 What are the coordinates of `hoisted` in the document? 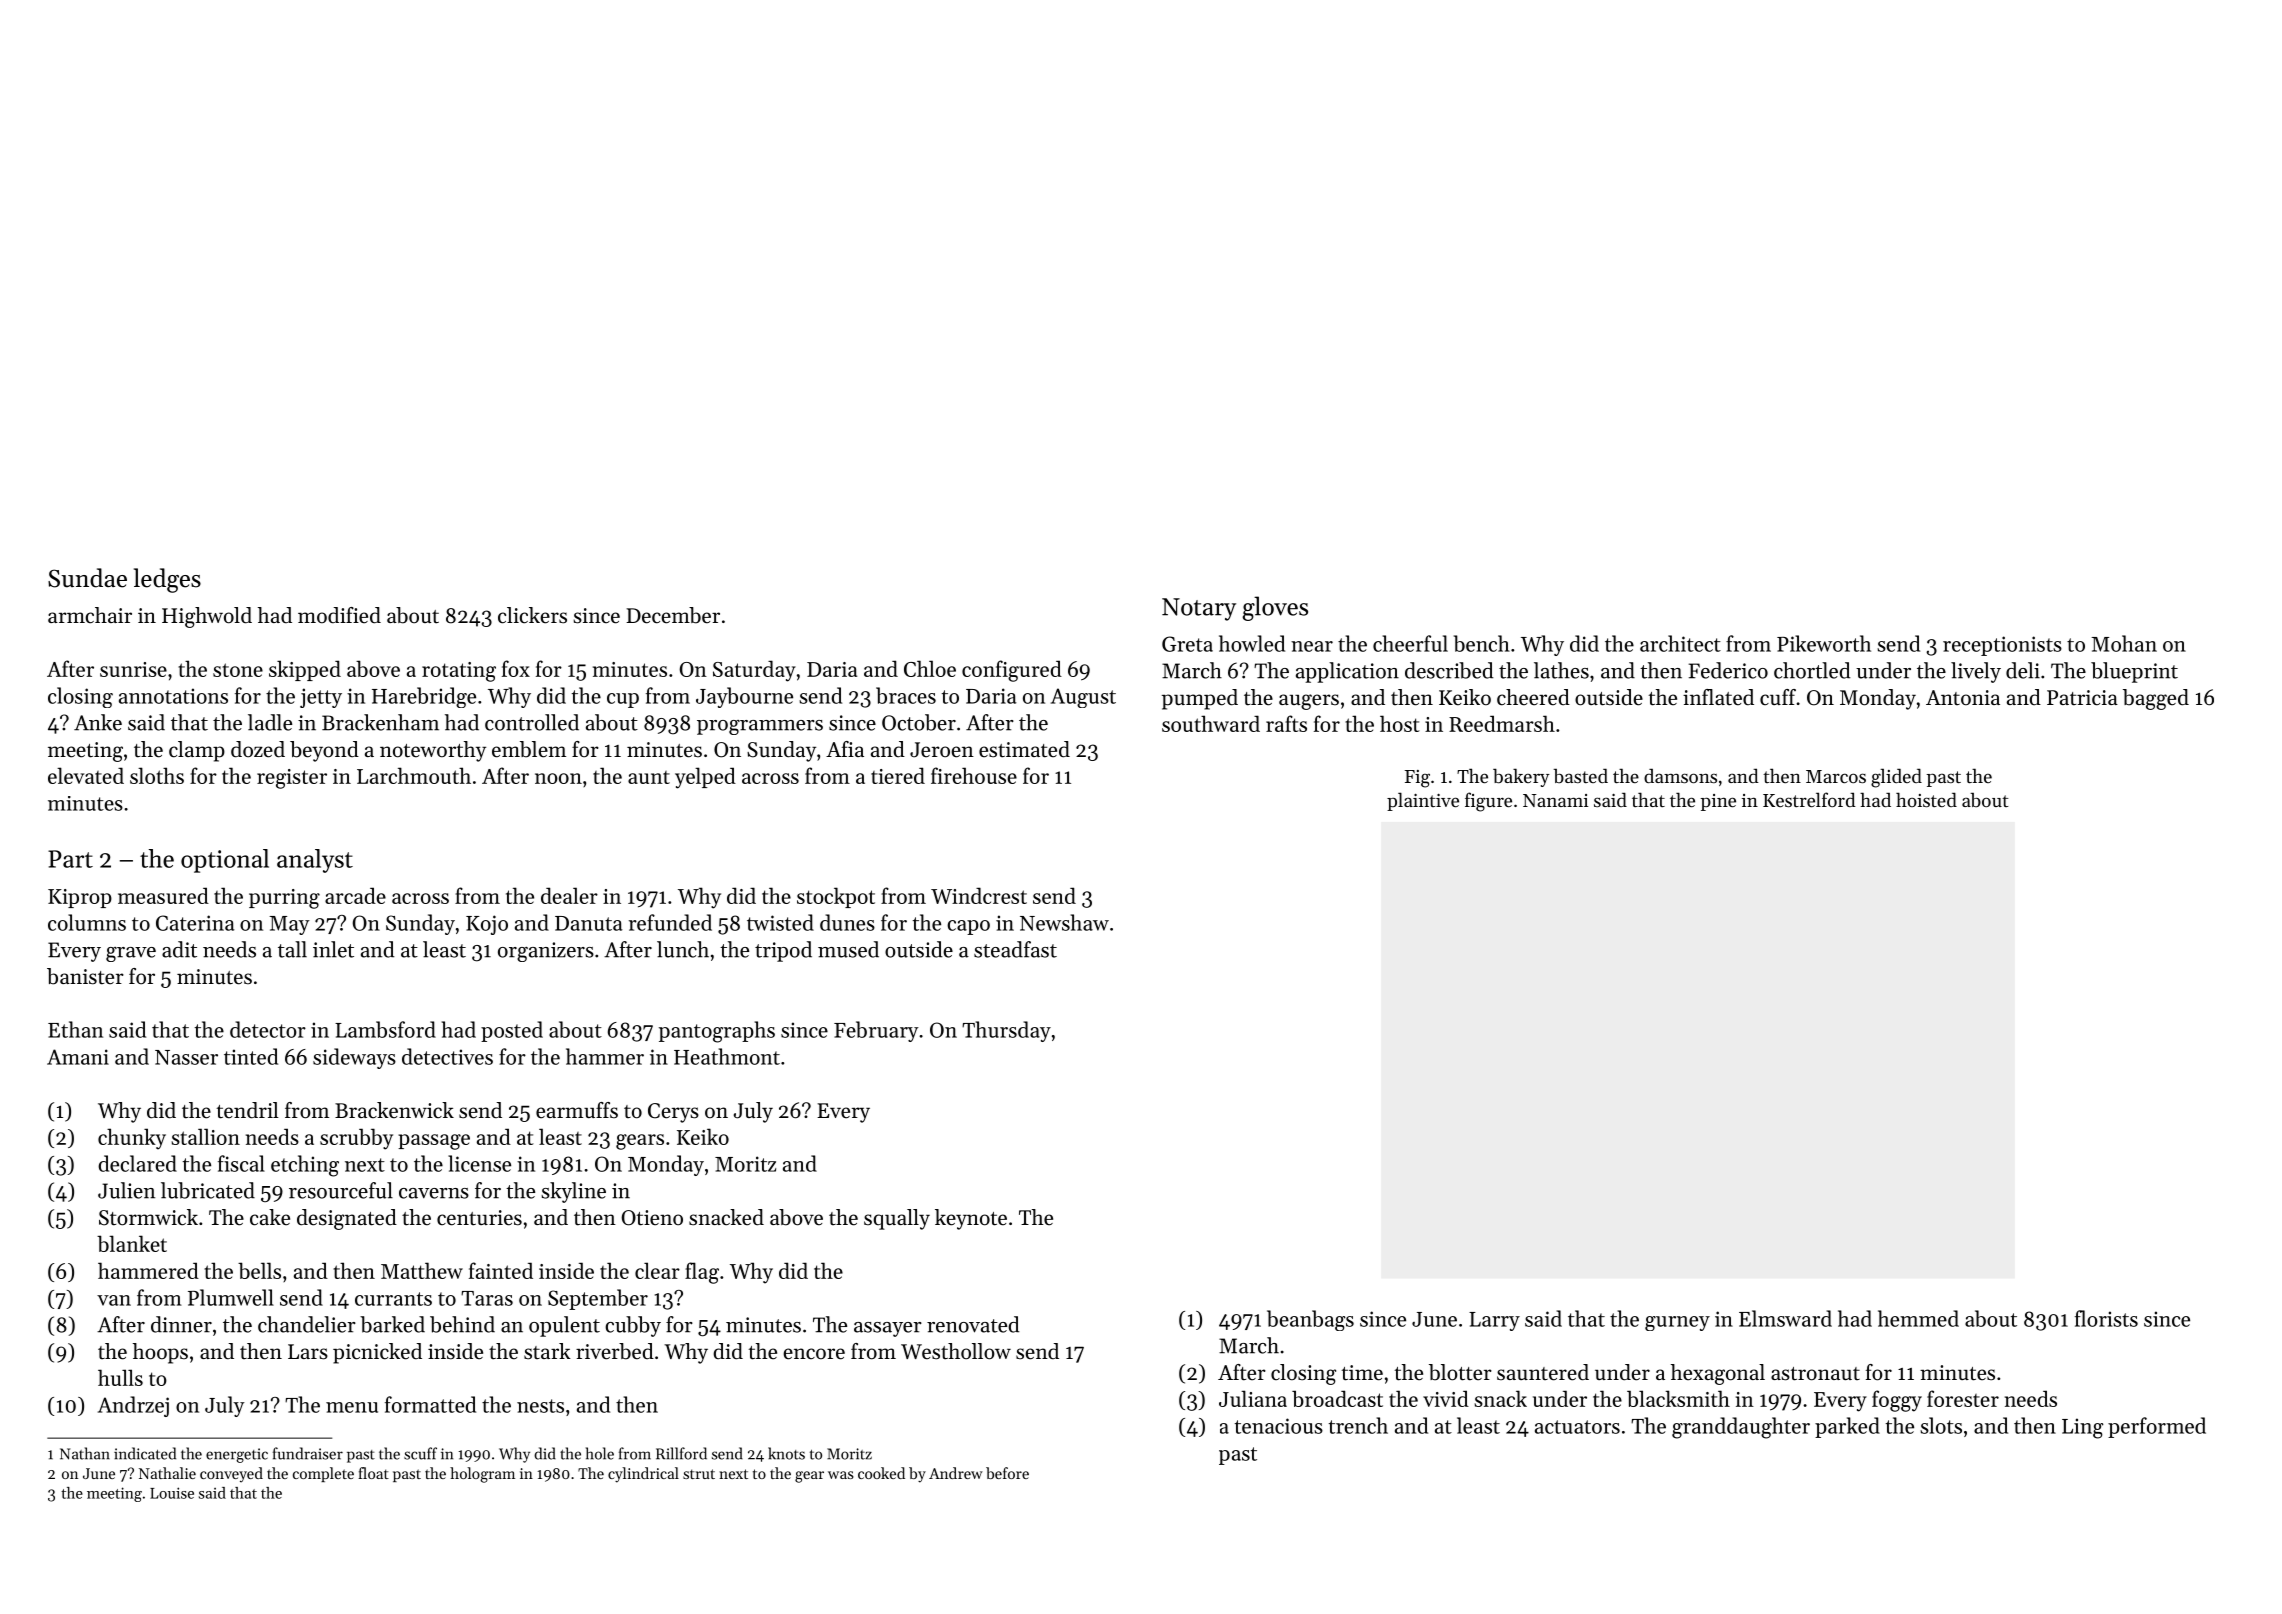 It's located at (1926, 799).
